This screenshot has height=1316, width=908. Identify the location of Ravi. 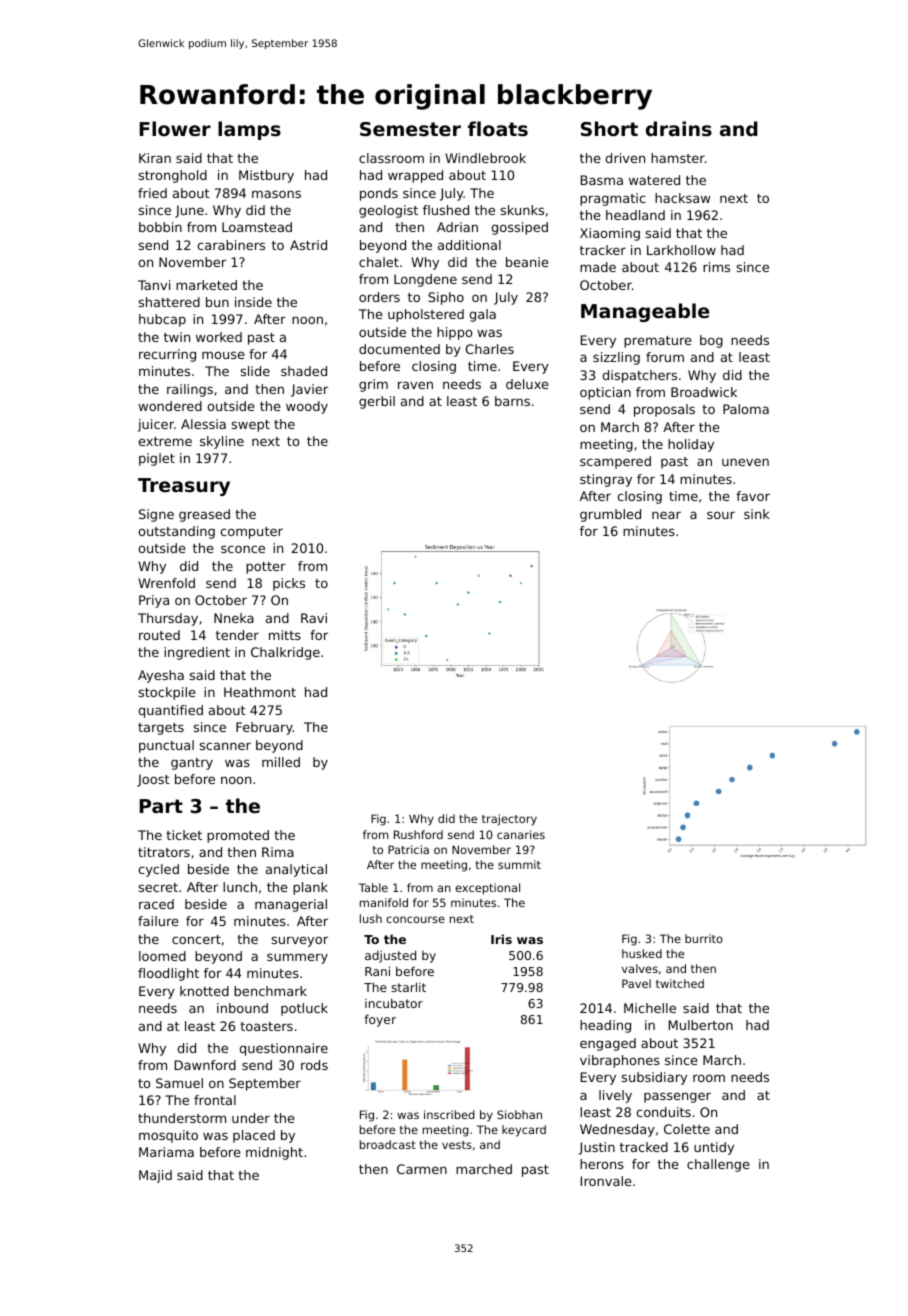
(314, 618).
